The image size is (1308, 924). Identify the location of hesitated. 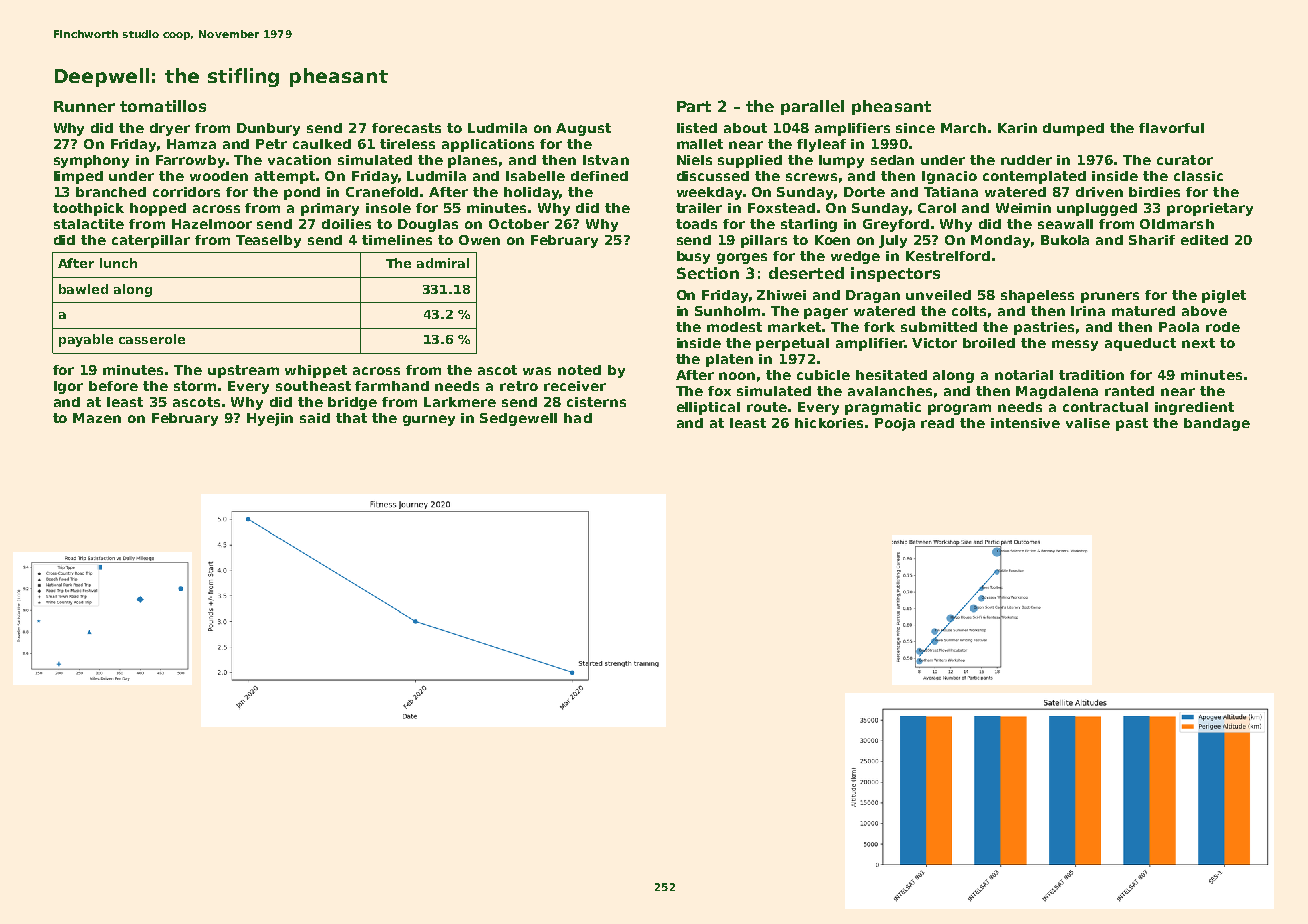
(891, 375).
